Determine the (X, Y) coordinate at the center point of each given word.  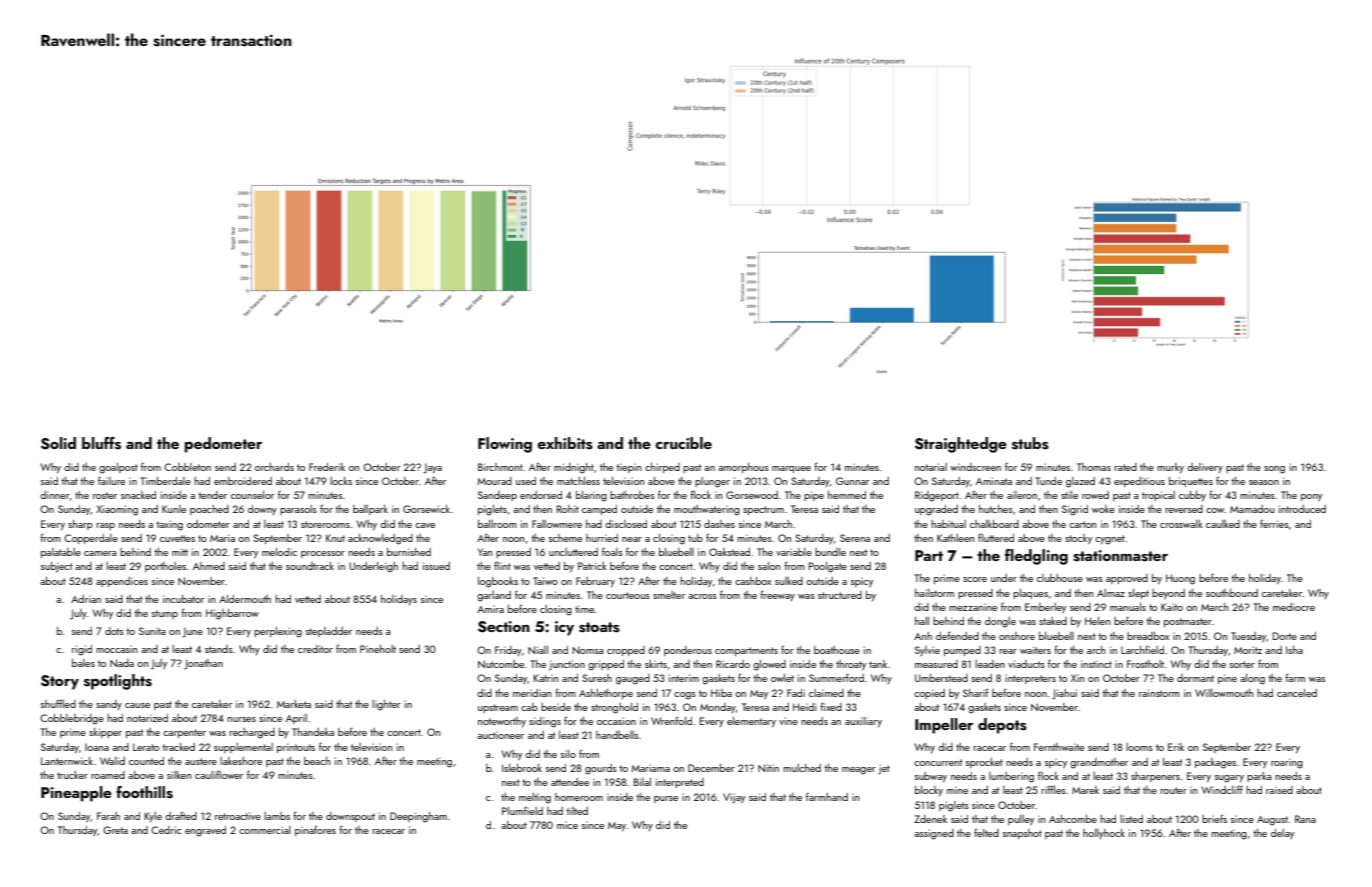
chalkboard (994, 524)
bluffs (101, 443)
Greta (115, 830)
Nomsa (588, 650)
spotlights (118, 682)
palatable (61, 553)
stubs (1030, 443)
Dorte (1285, 636)
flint (502, 565)
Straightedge (961, 445)
